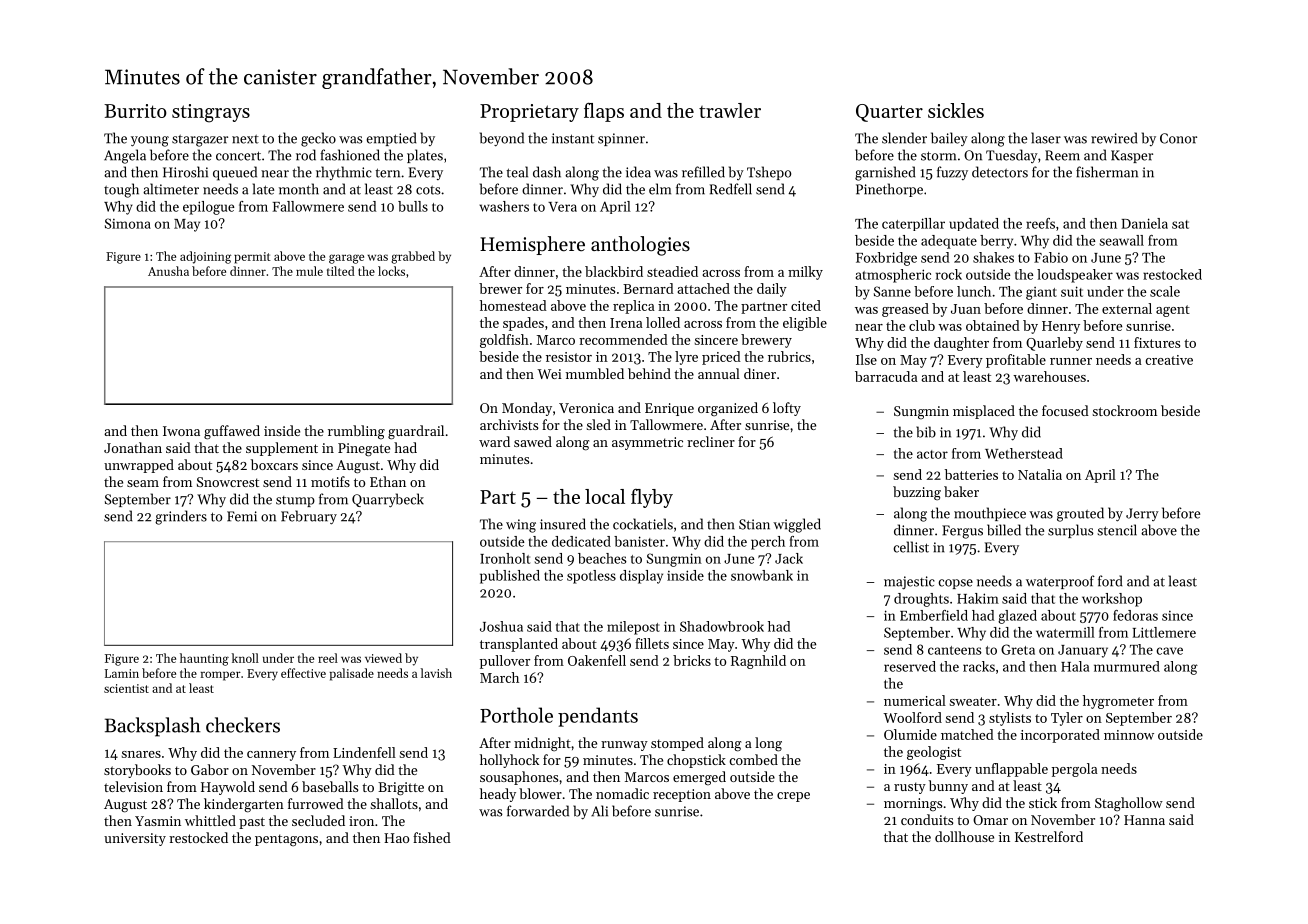  I want to click on blackbird, so click(614, 271).
